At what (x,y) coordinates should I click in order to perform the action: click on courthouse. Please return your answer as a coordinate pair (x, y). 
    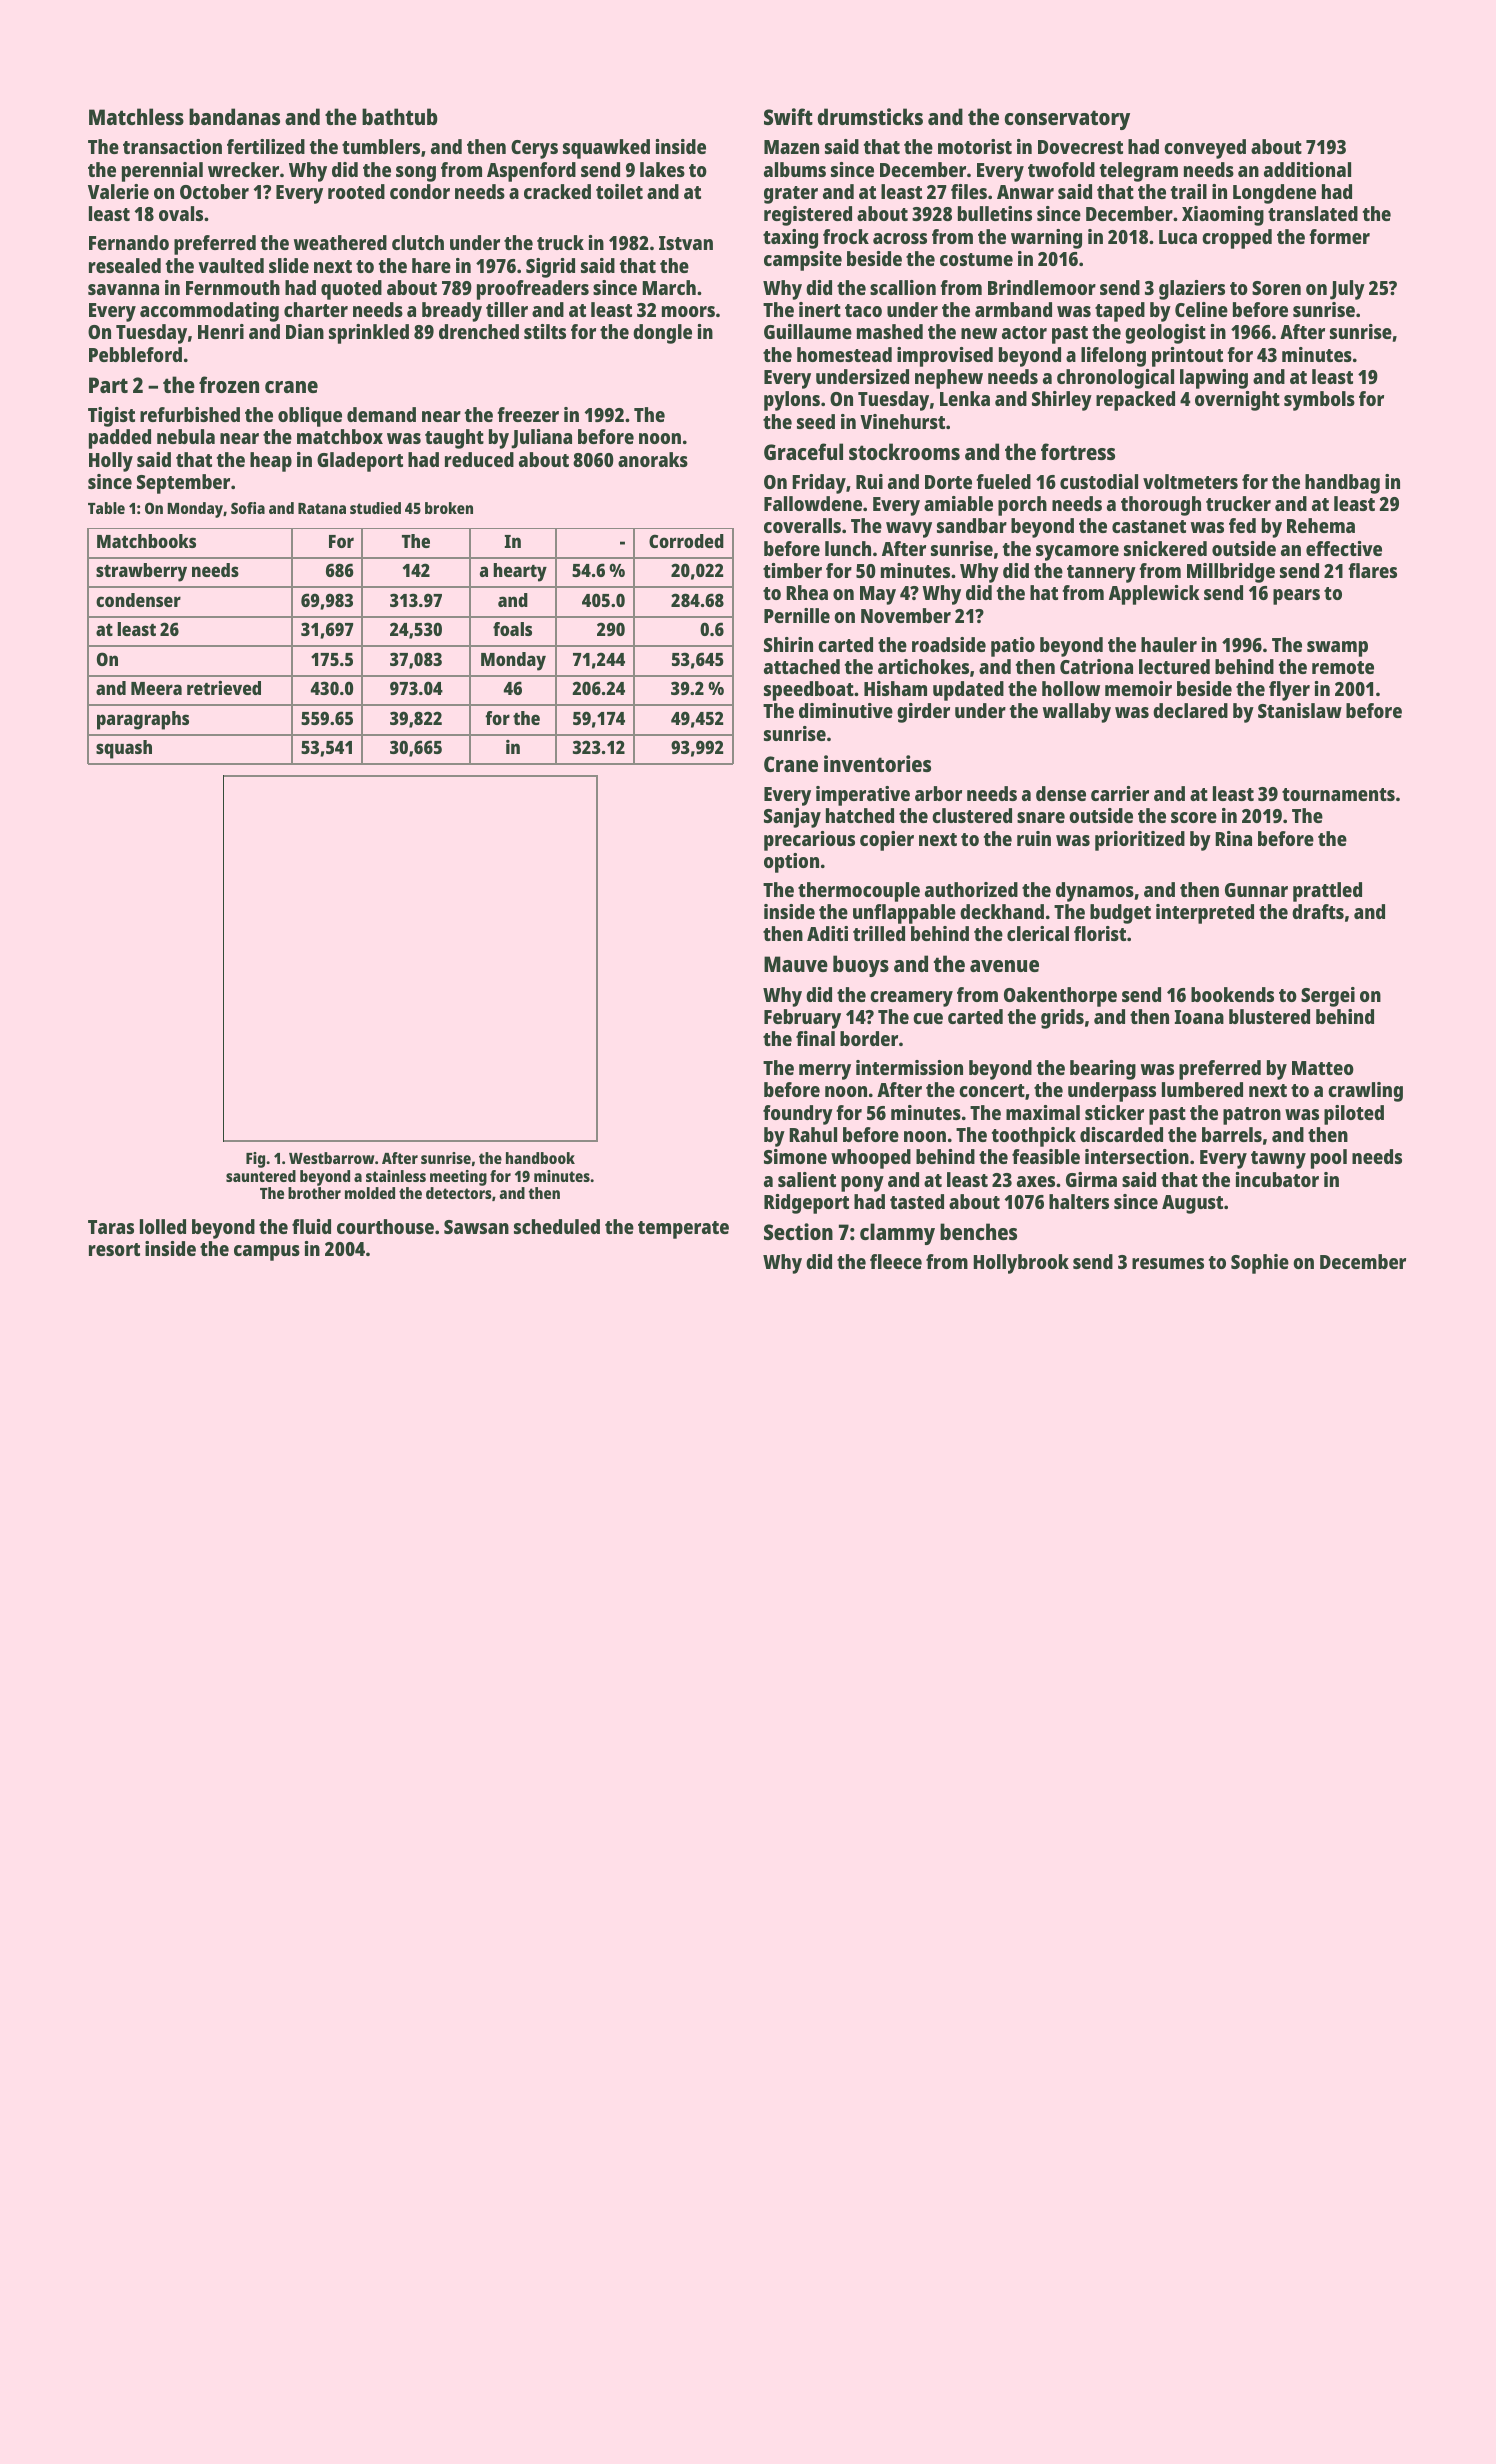
    Looking at the image, I should click on (385, 1226).
